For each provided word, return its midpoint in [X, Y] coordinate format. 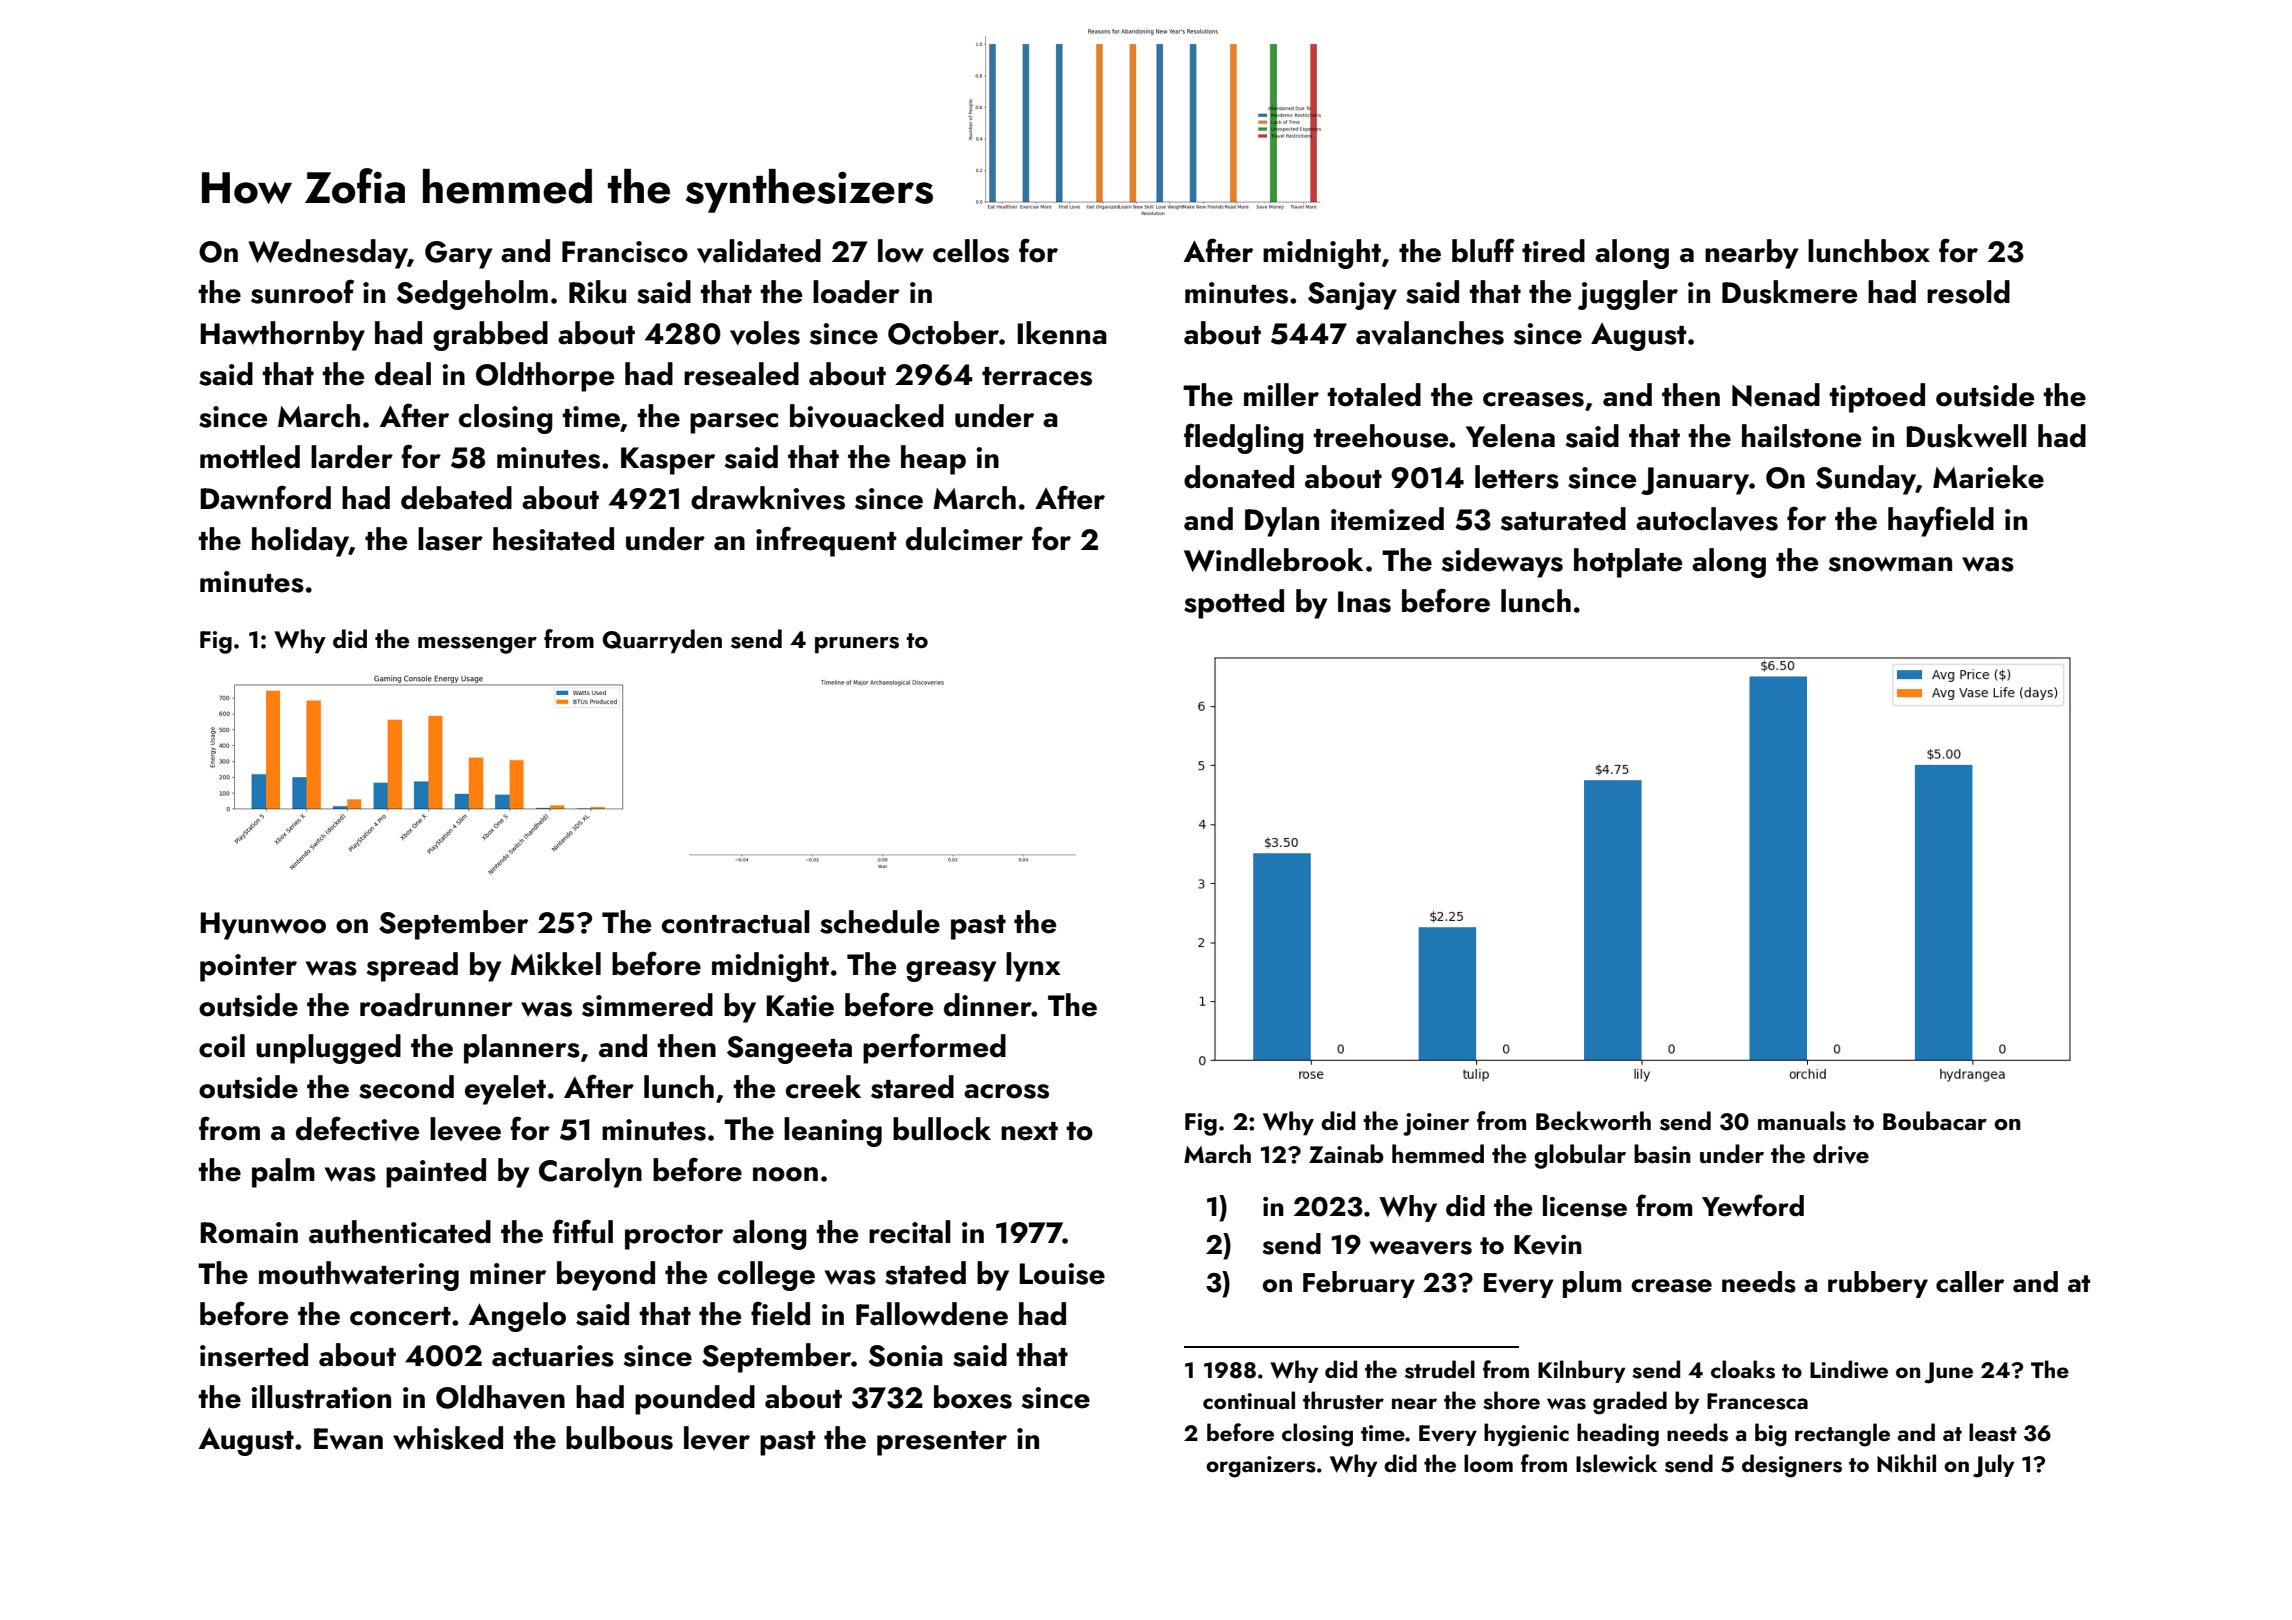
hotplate [1628, 563]
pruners [857, 644]
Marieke [1988, 477]
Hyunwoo [263, 926]
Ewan [348, 1439]
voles [765, 333]
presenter [942, 1443]
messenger [477, 645]
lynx [1033, 967]
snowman [1890, 564]
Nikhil [1906, 1463]
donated [1239, 477]
